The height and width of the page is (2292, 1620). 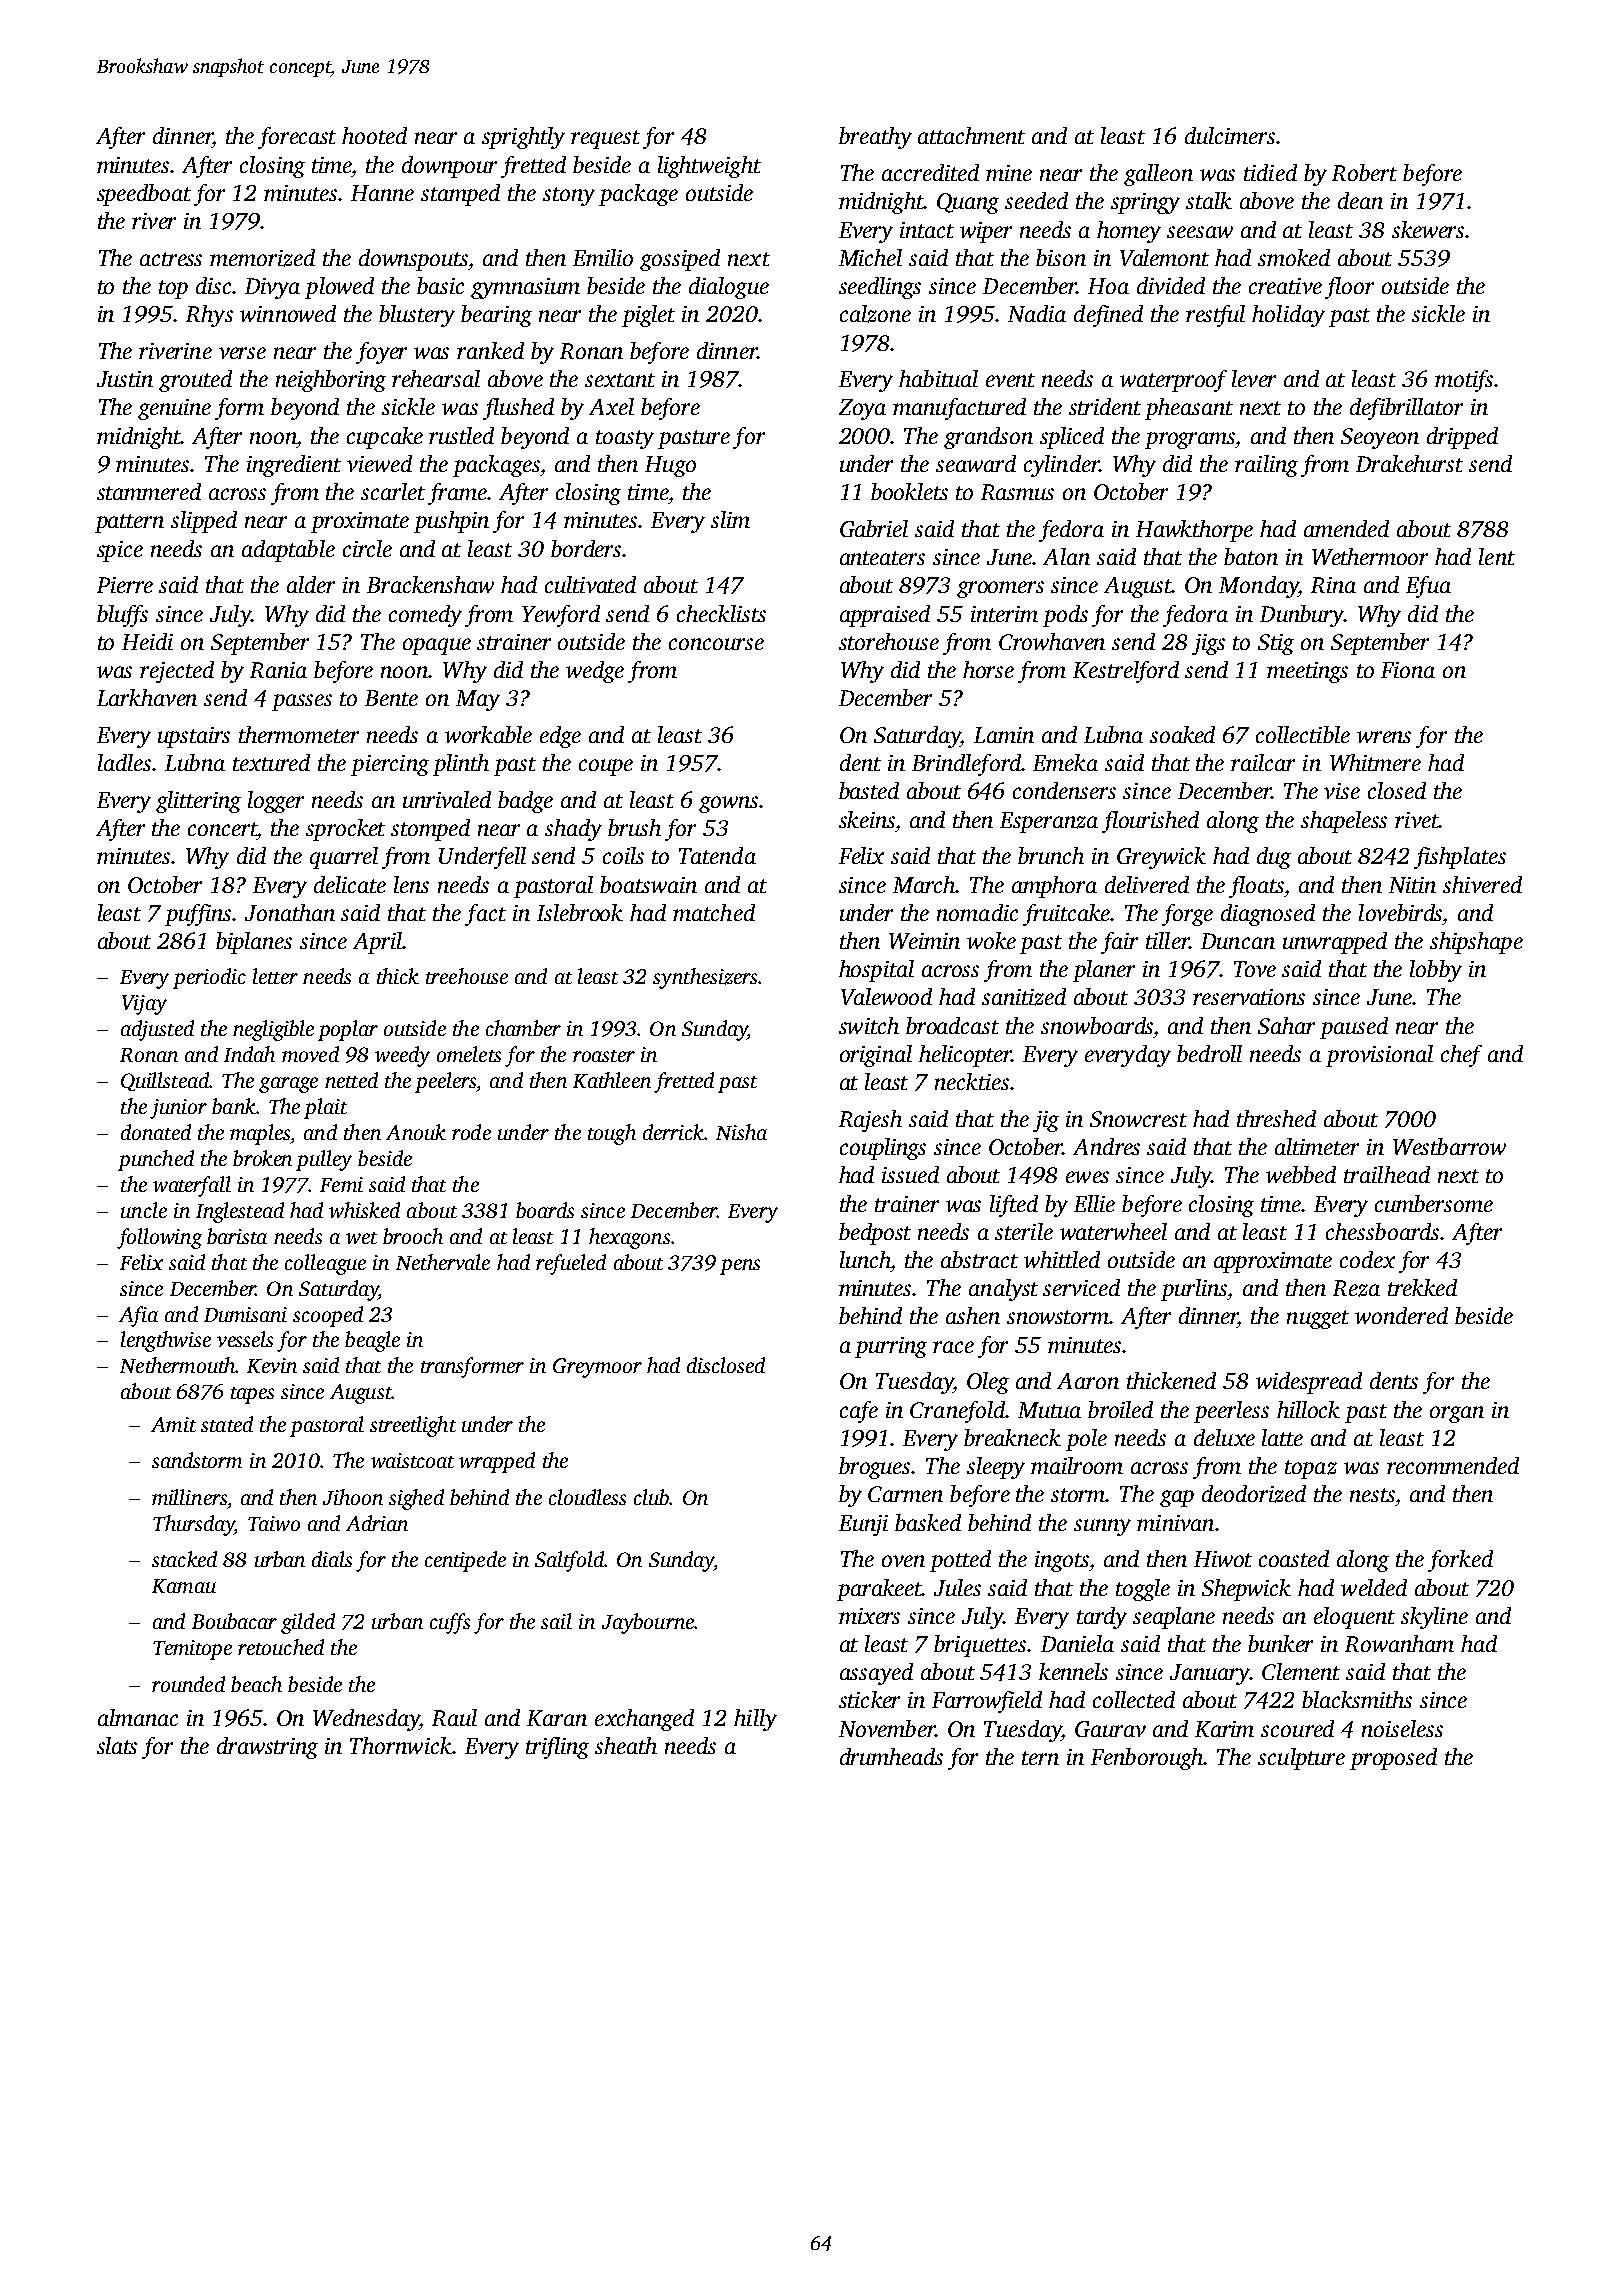 What do you see at coordinates (1461, 1056) in the page?
I see `chef` at bounding box center [1461, 1056].
